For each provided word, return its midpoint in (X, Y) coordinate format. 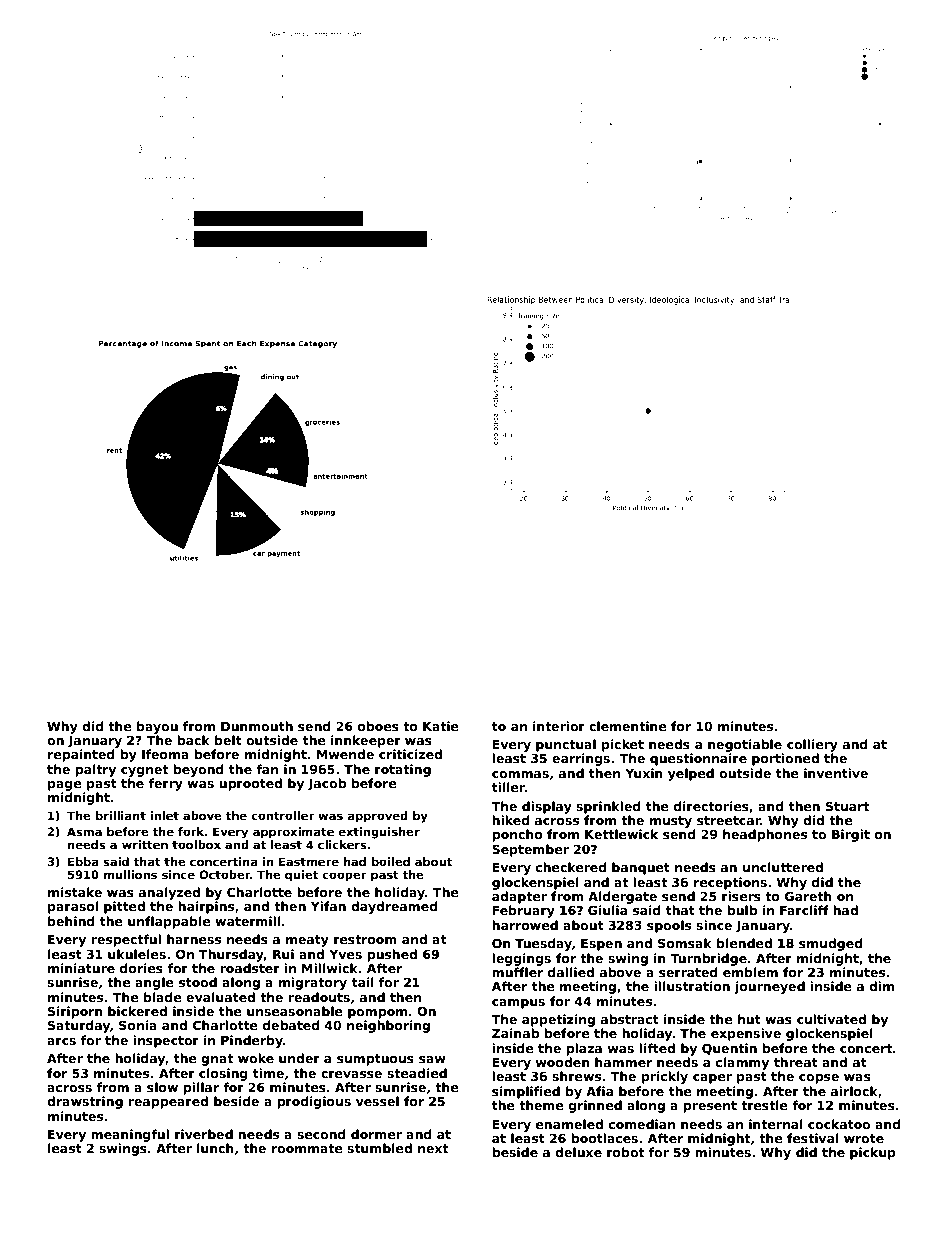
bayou (157, 727)
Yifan (328, 906)
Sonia (138, 1025)
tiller (508, 787)
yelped (691, 774)
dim (881, 986)
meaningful (130, 1135)
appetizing (558, 1020)
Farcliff (804, 910)
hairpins (206, 907)
